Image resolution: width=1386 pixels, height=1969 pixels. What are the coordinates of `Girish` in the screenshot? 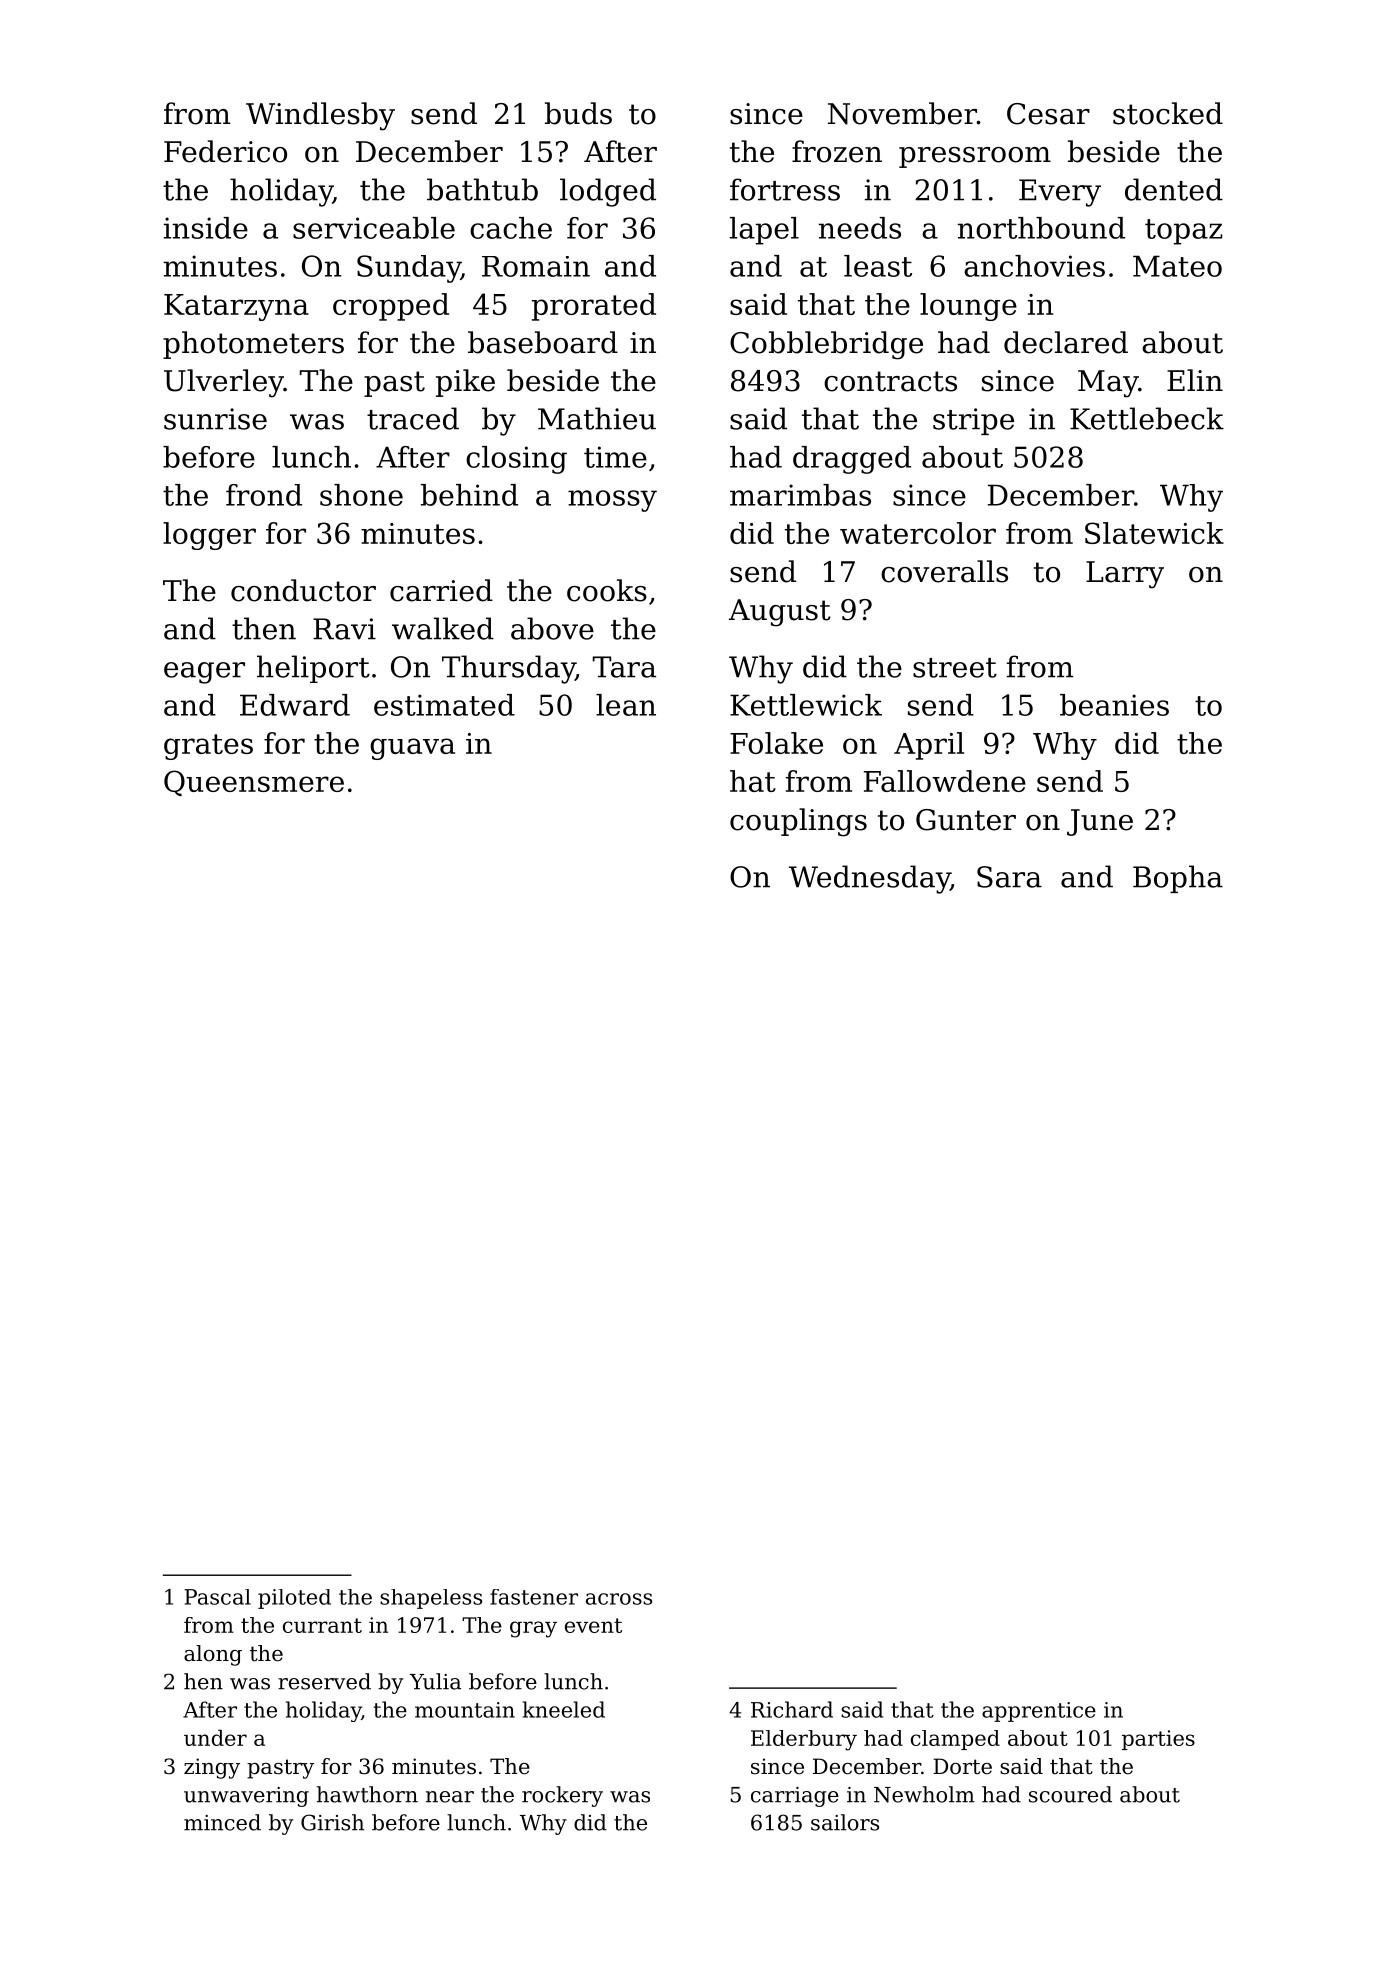 It's located at (332, 1822).
